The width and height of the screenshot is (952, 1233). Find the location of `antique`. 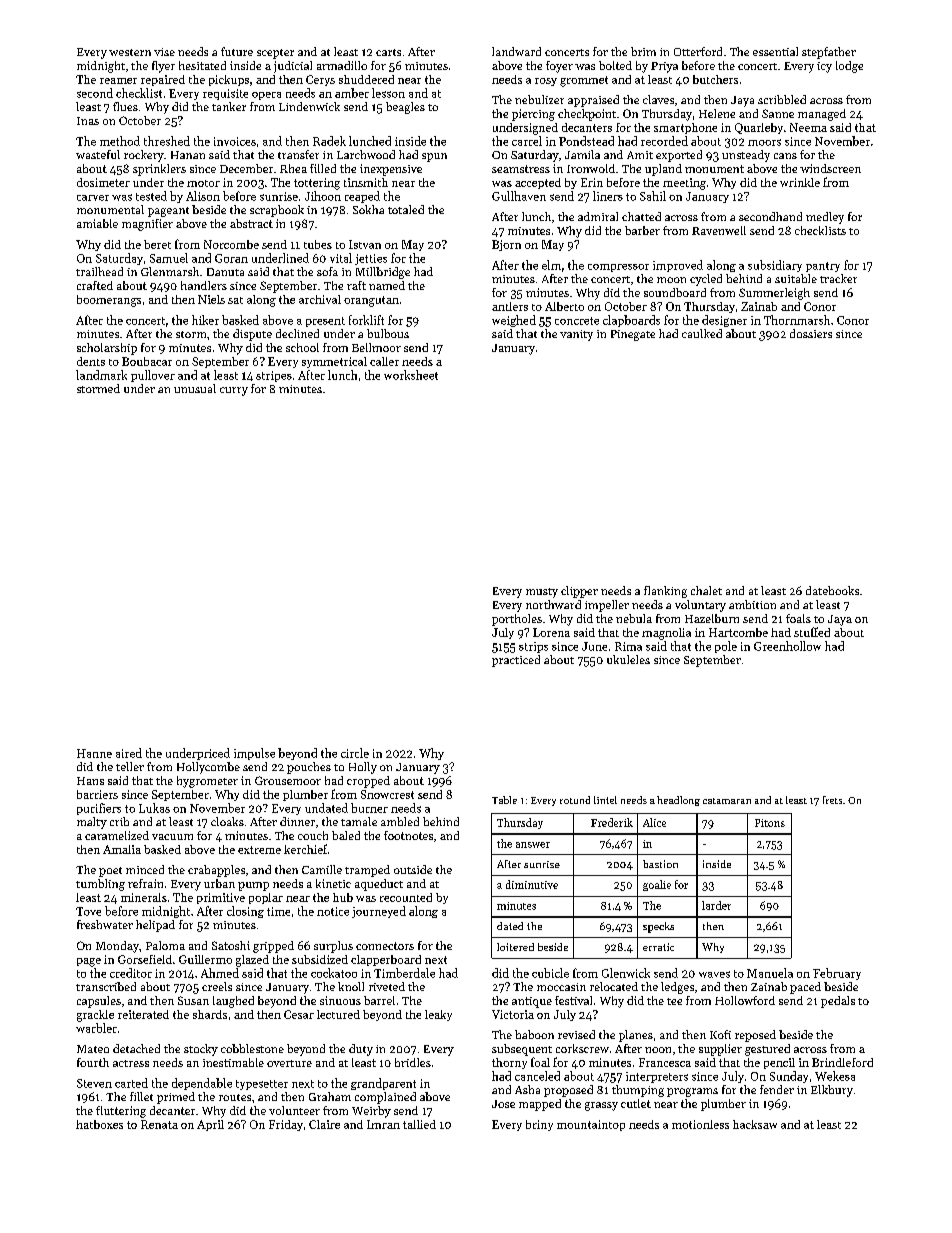

antique is located at coordinates (532, 1002).
